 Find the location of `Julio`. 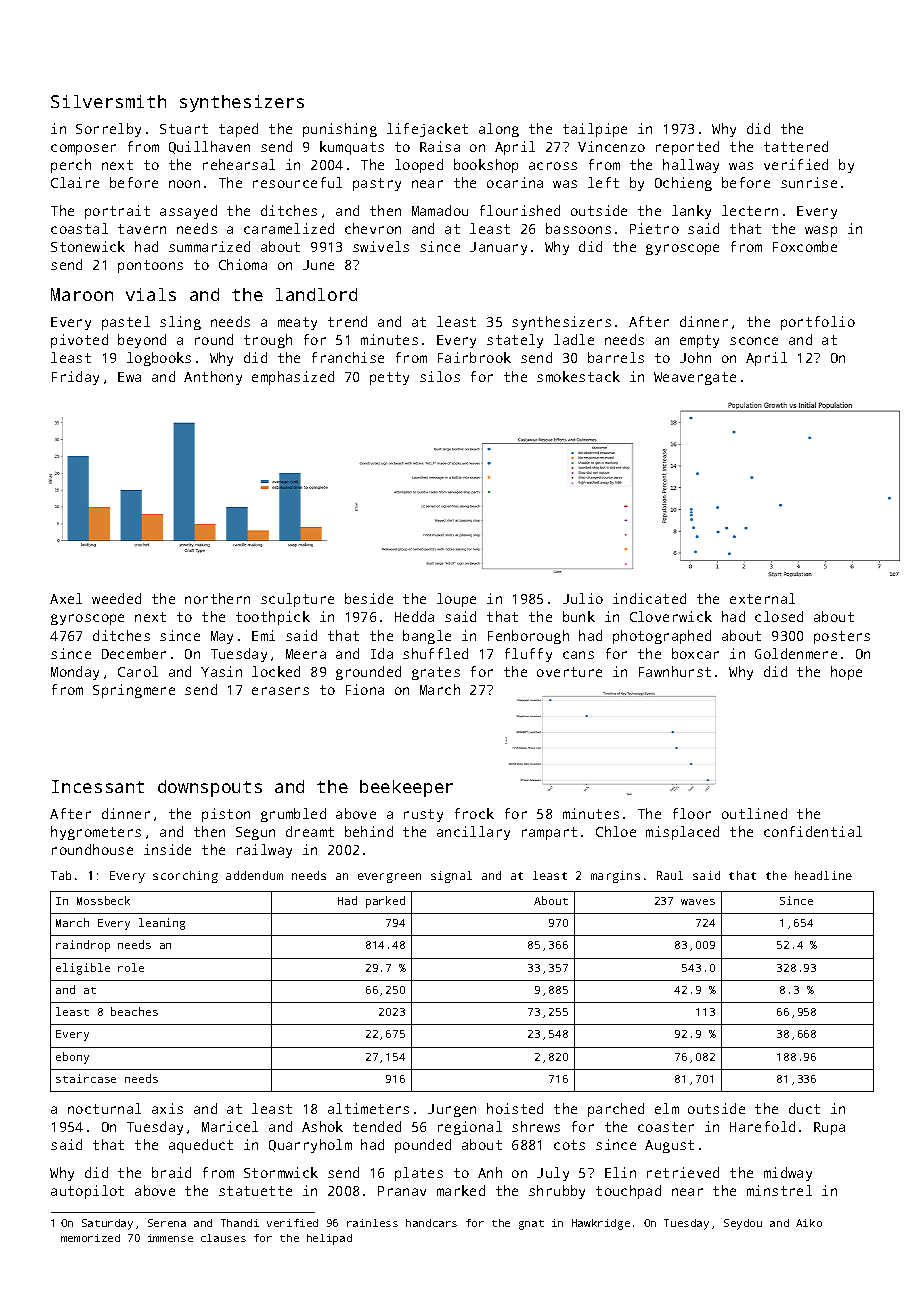

Julio is located at coordinates (583, 598).
